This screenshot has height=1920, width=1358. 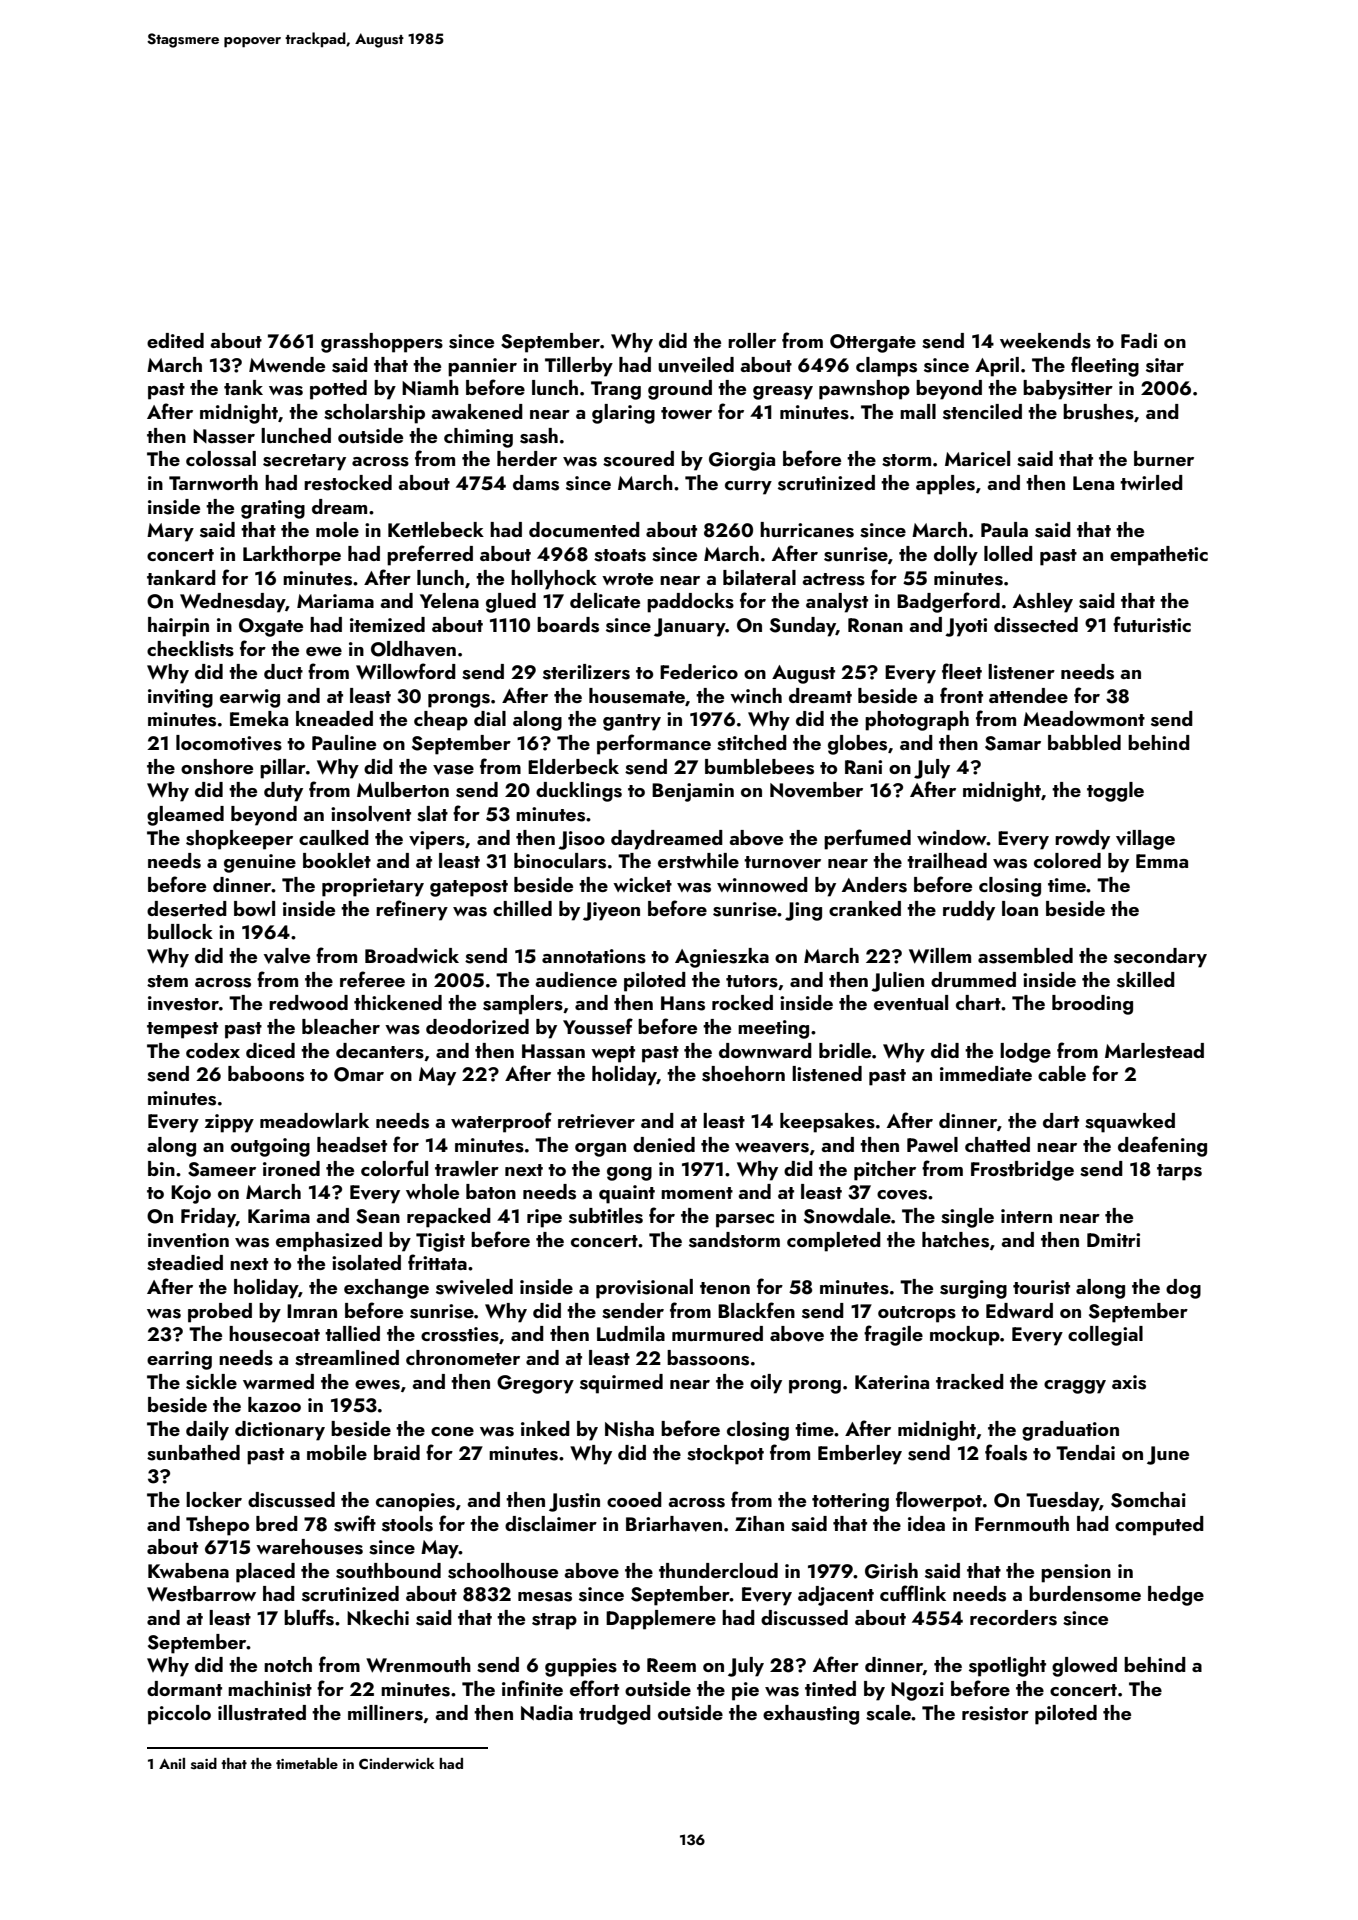 I want to click on resistor, so click(x=995, y=1713).
